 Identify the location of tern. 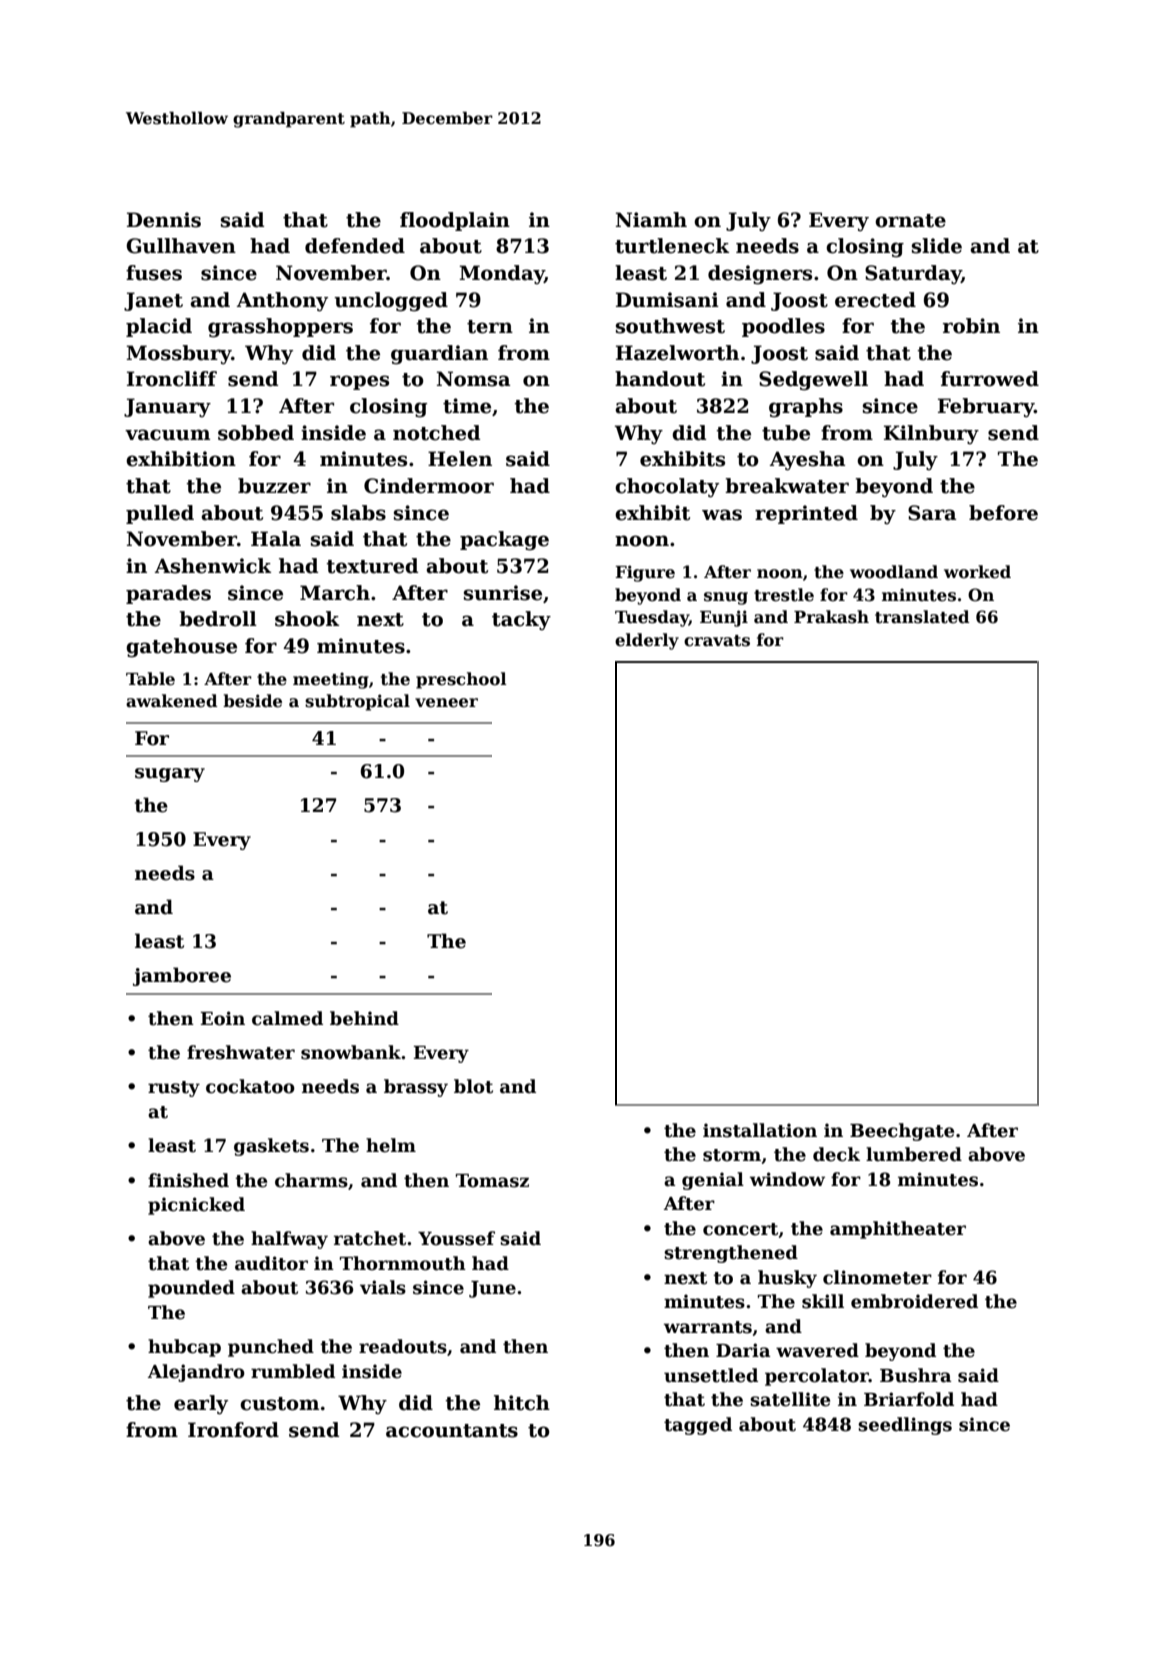
(490, 327).
